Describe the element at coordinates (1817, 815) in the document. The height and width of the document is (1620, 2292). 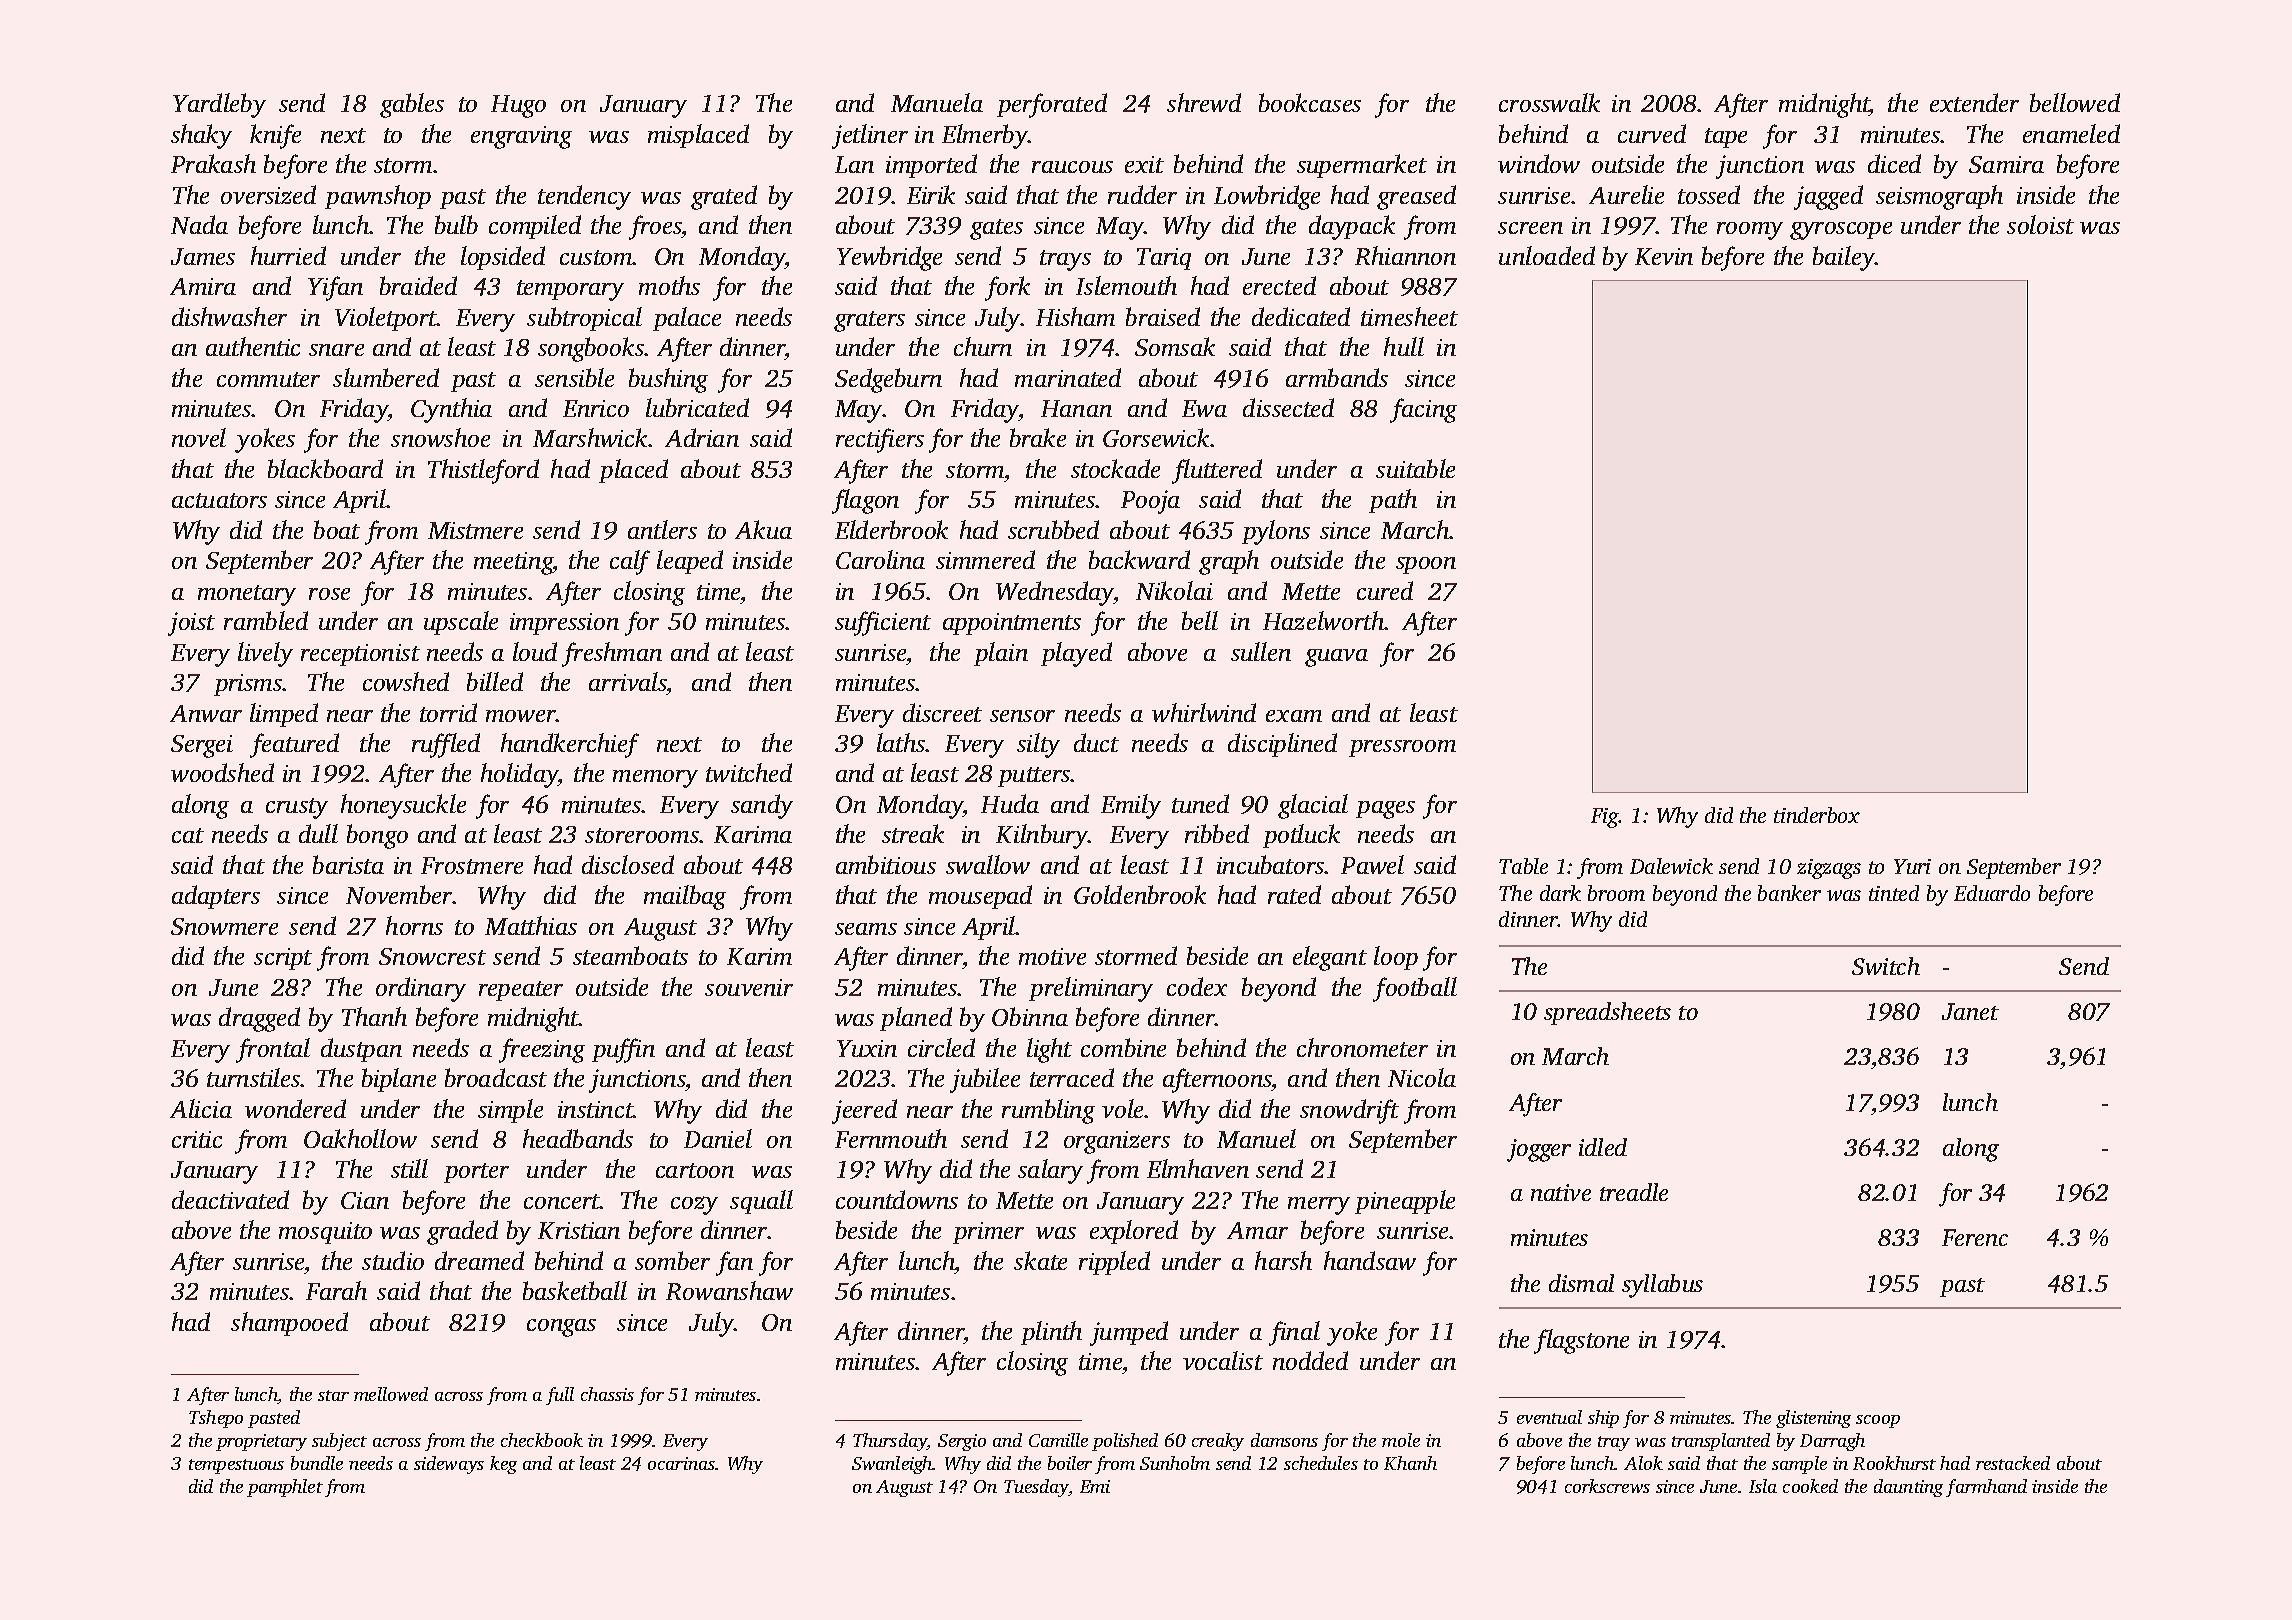
I see `tinderbox` at that location.
